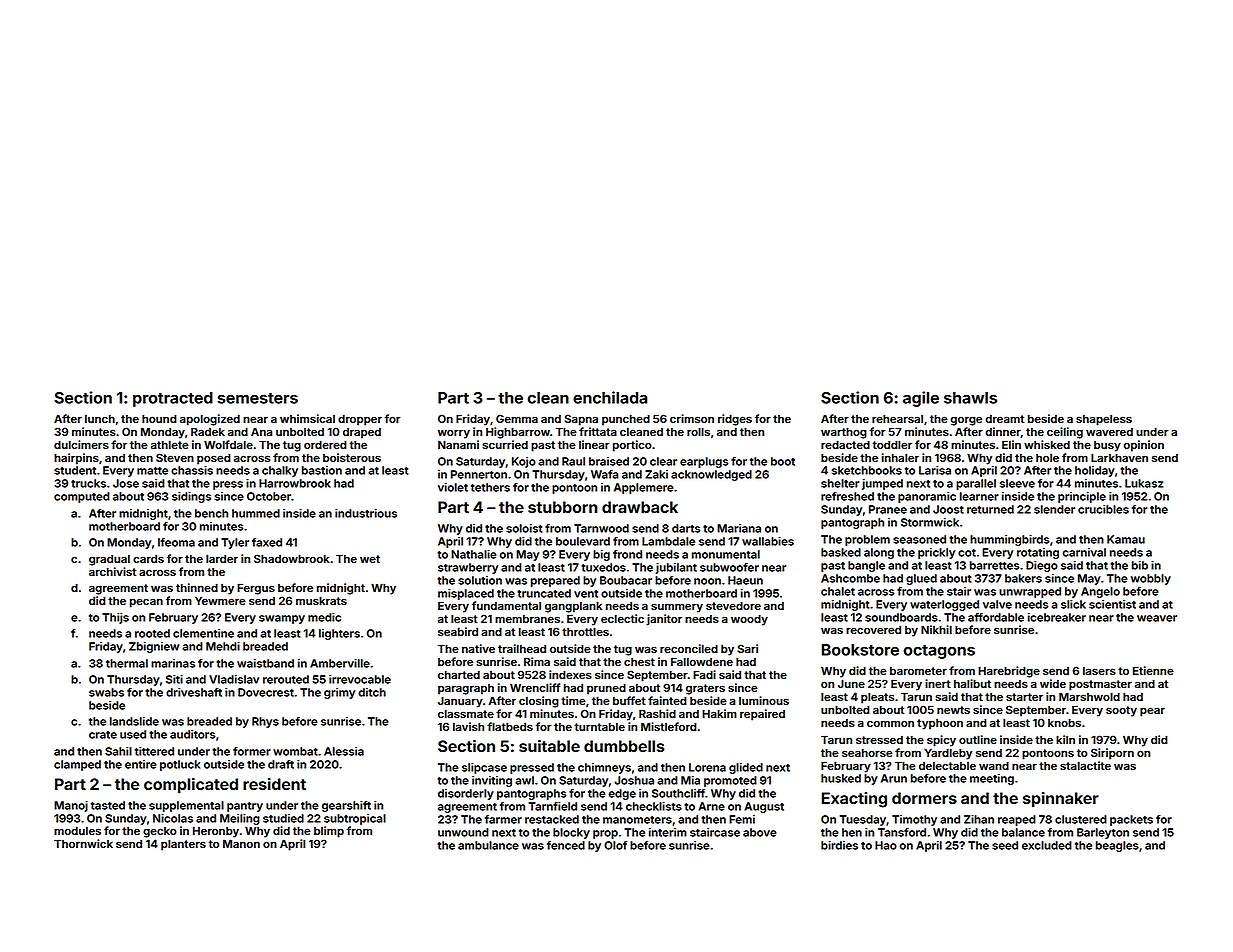 This screenshot has height=952, width=1233. What do you see at coordinates (552, 819) in the screenshot?
I see `restacked` at bounding box center [552, 819].
